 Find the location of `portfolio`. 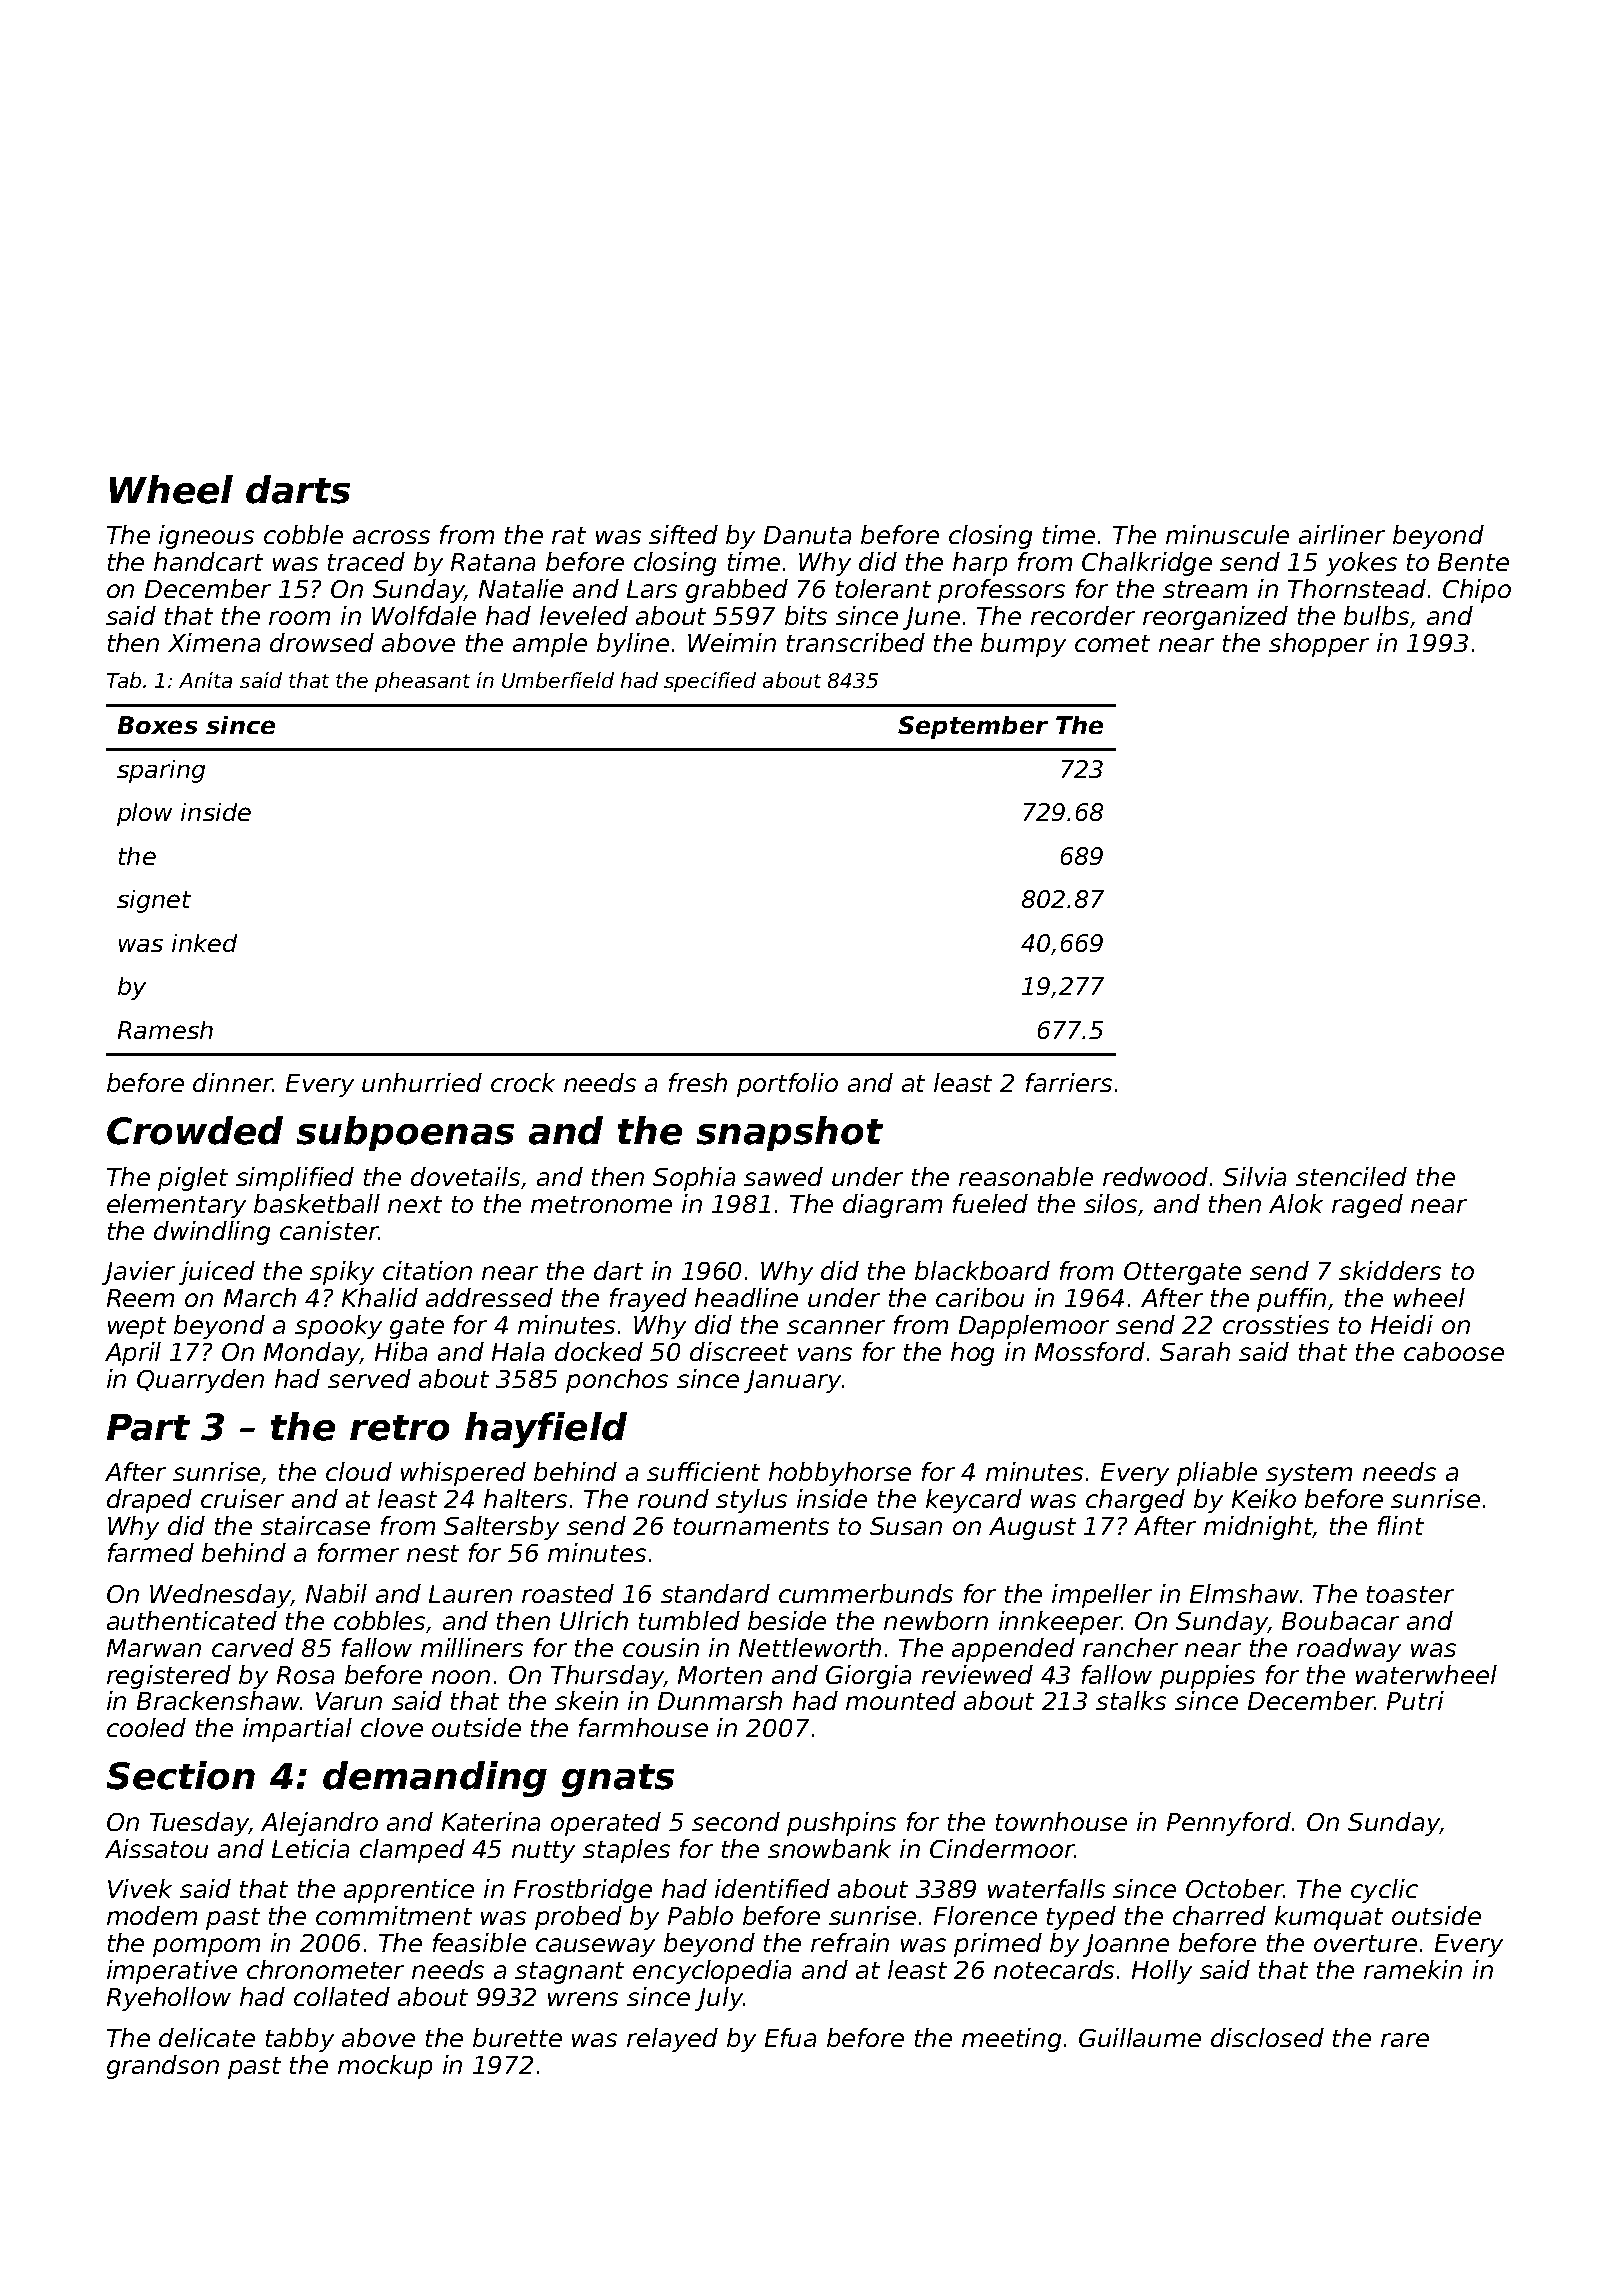

portfolio is located at coordinates (787, 1085).
